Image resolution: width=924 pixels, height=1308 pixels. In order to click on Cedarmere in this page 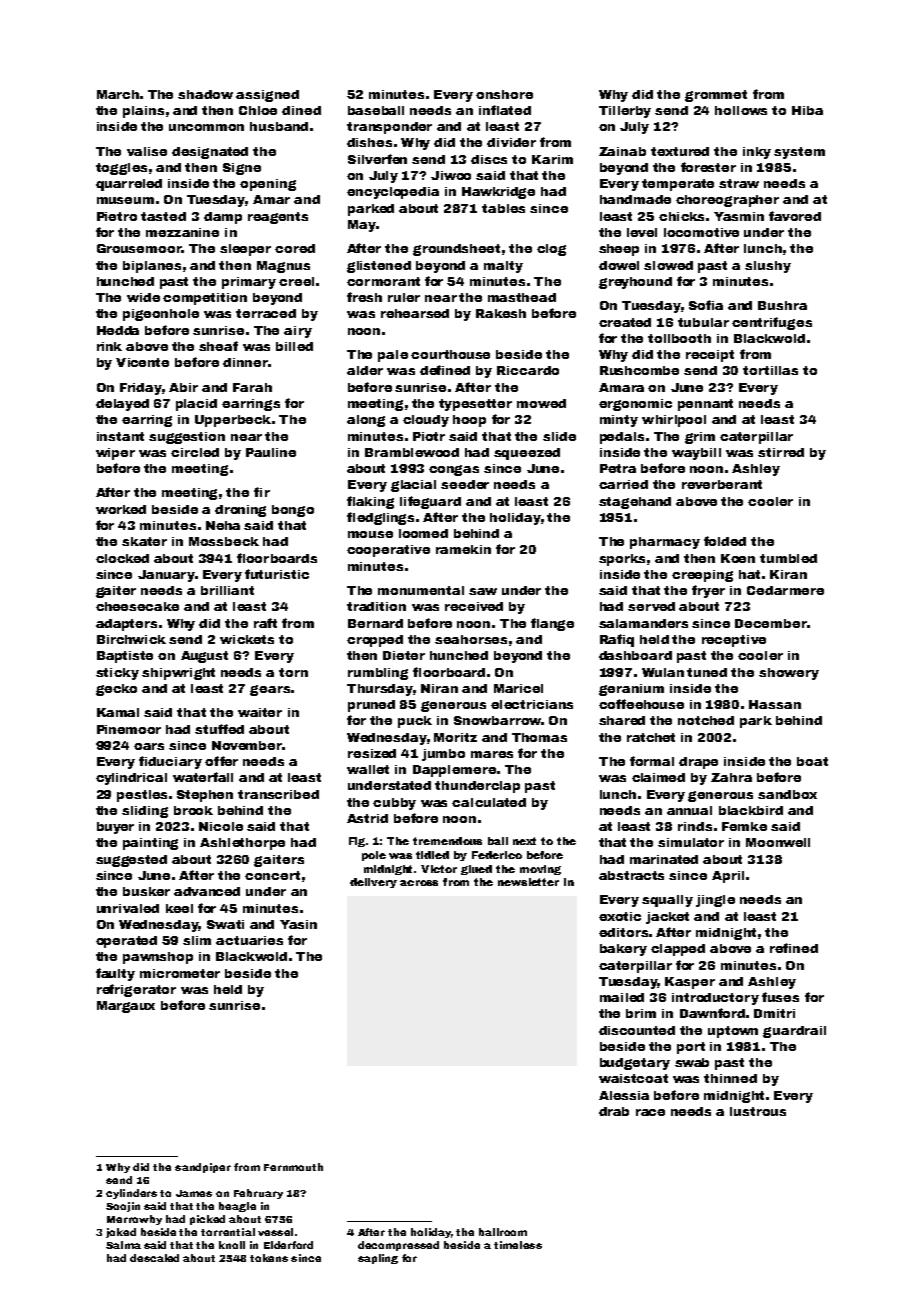, I will do `click(785, 590)`.
